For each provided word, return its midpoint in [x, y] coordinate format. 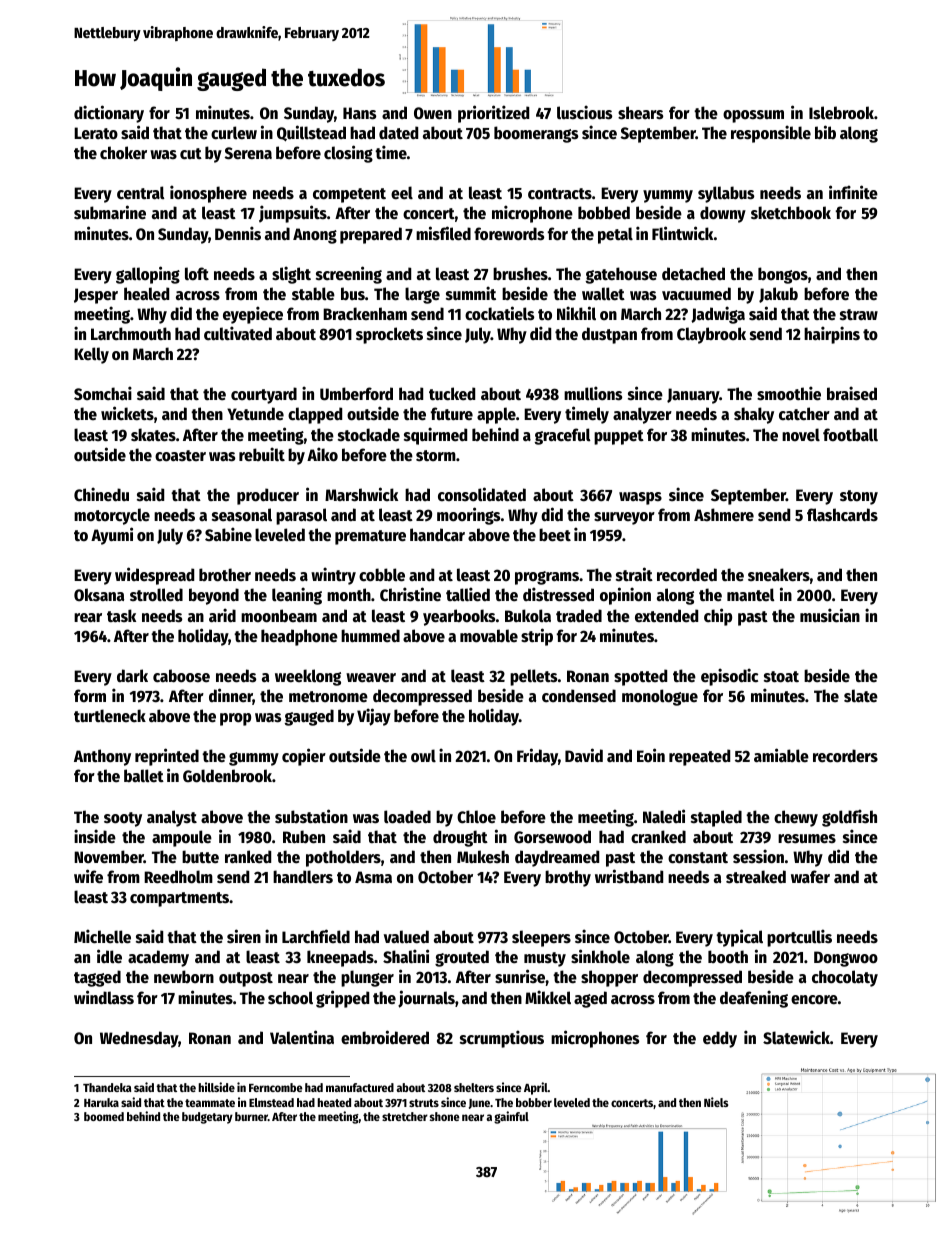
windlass [104, 997]
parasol [301, 516]
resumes [807, 839]
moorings [468, 516]
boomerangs [536, 134]
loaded [407, 817]
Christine [410, 594]
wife [88, 876]
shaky [754, 415]
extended [666, 616]
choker [123, 153]
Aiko [322, 454]
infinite [853, 192]
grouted [462, 958]
